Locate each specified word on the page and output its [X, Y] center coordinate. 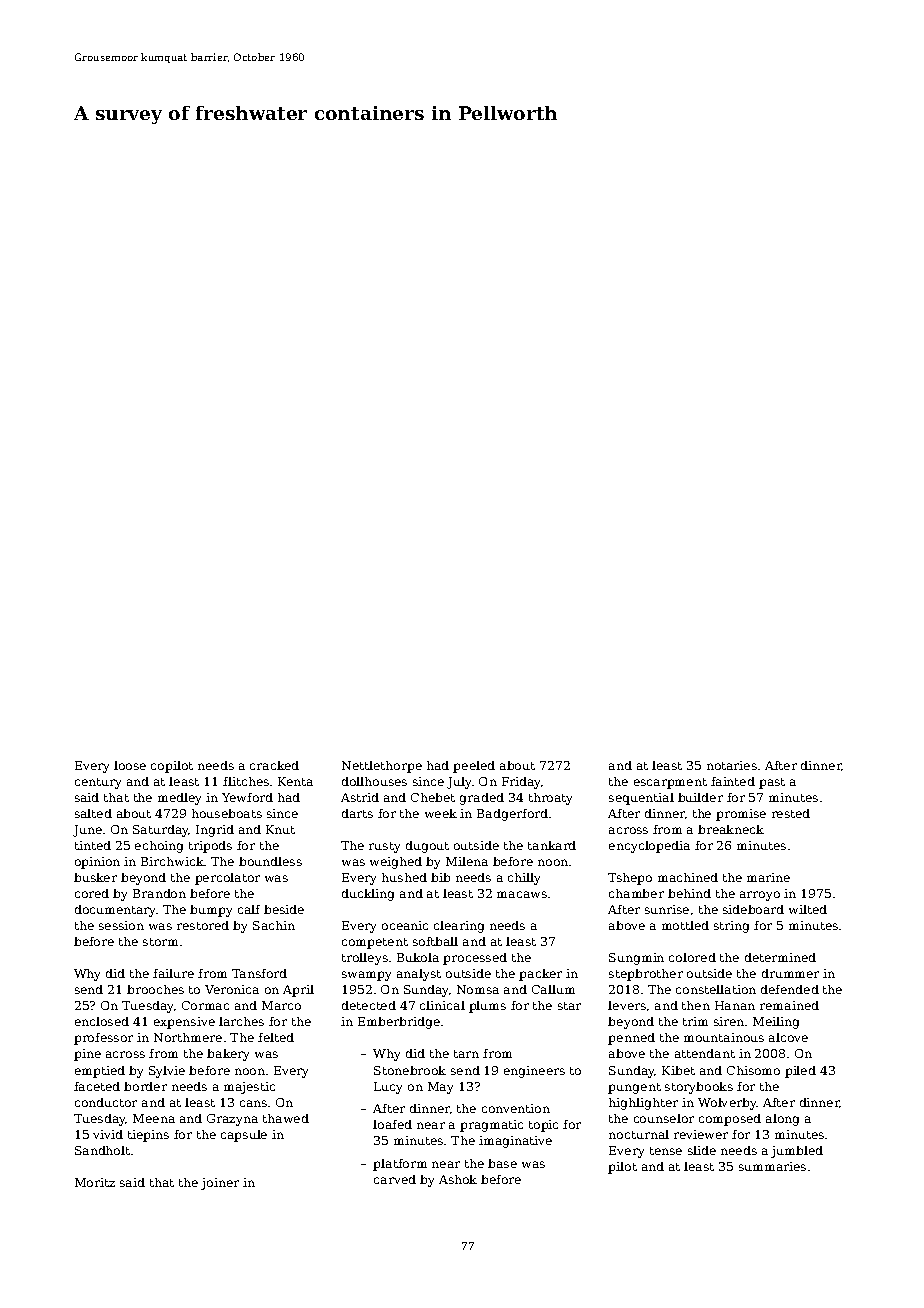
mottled [685, 925]
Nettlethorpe [382, 767]
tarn [466, 1054]
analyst [419, 975]
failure [173, 973]
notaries [732, 765]
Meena [154, 1118]
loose [130, 765]
